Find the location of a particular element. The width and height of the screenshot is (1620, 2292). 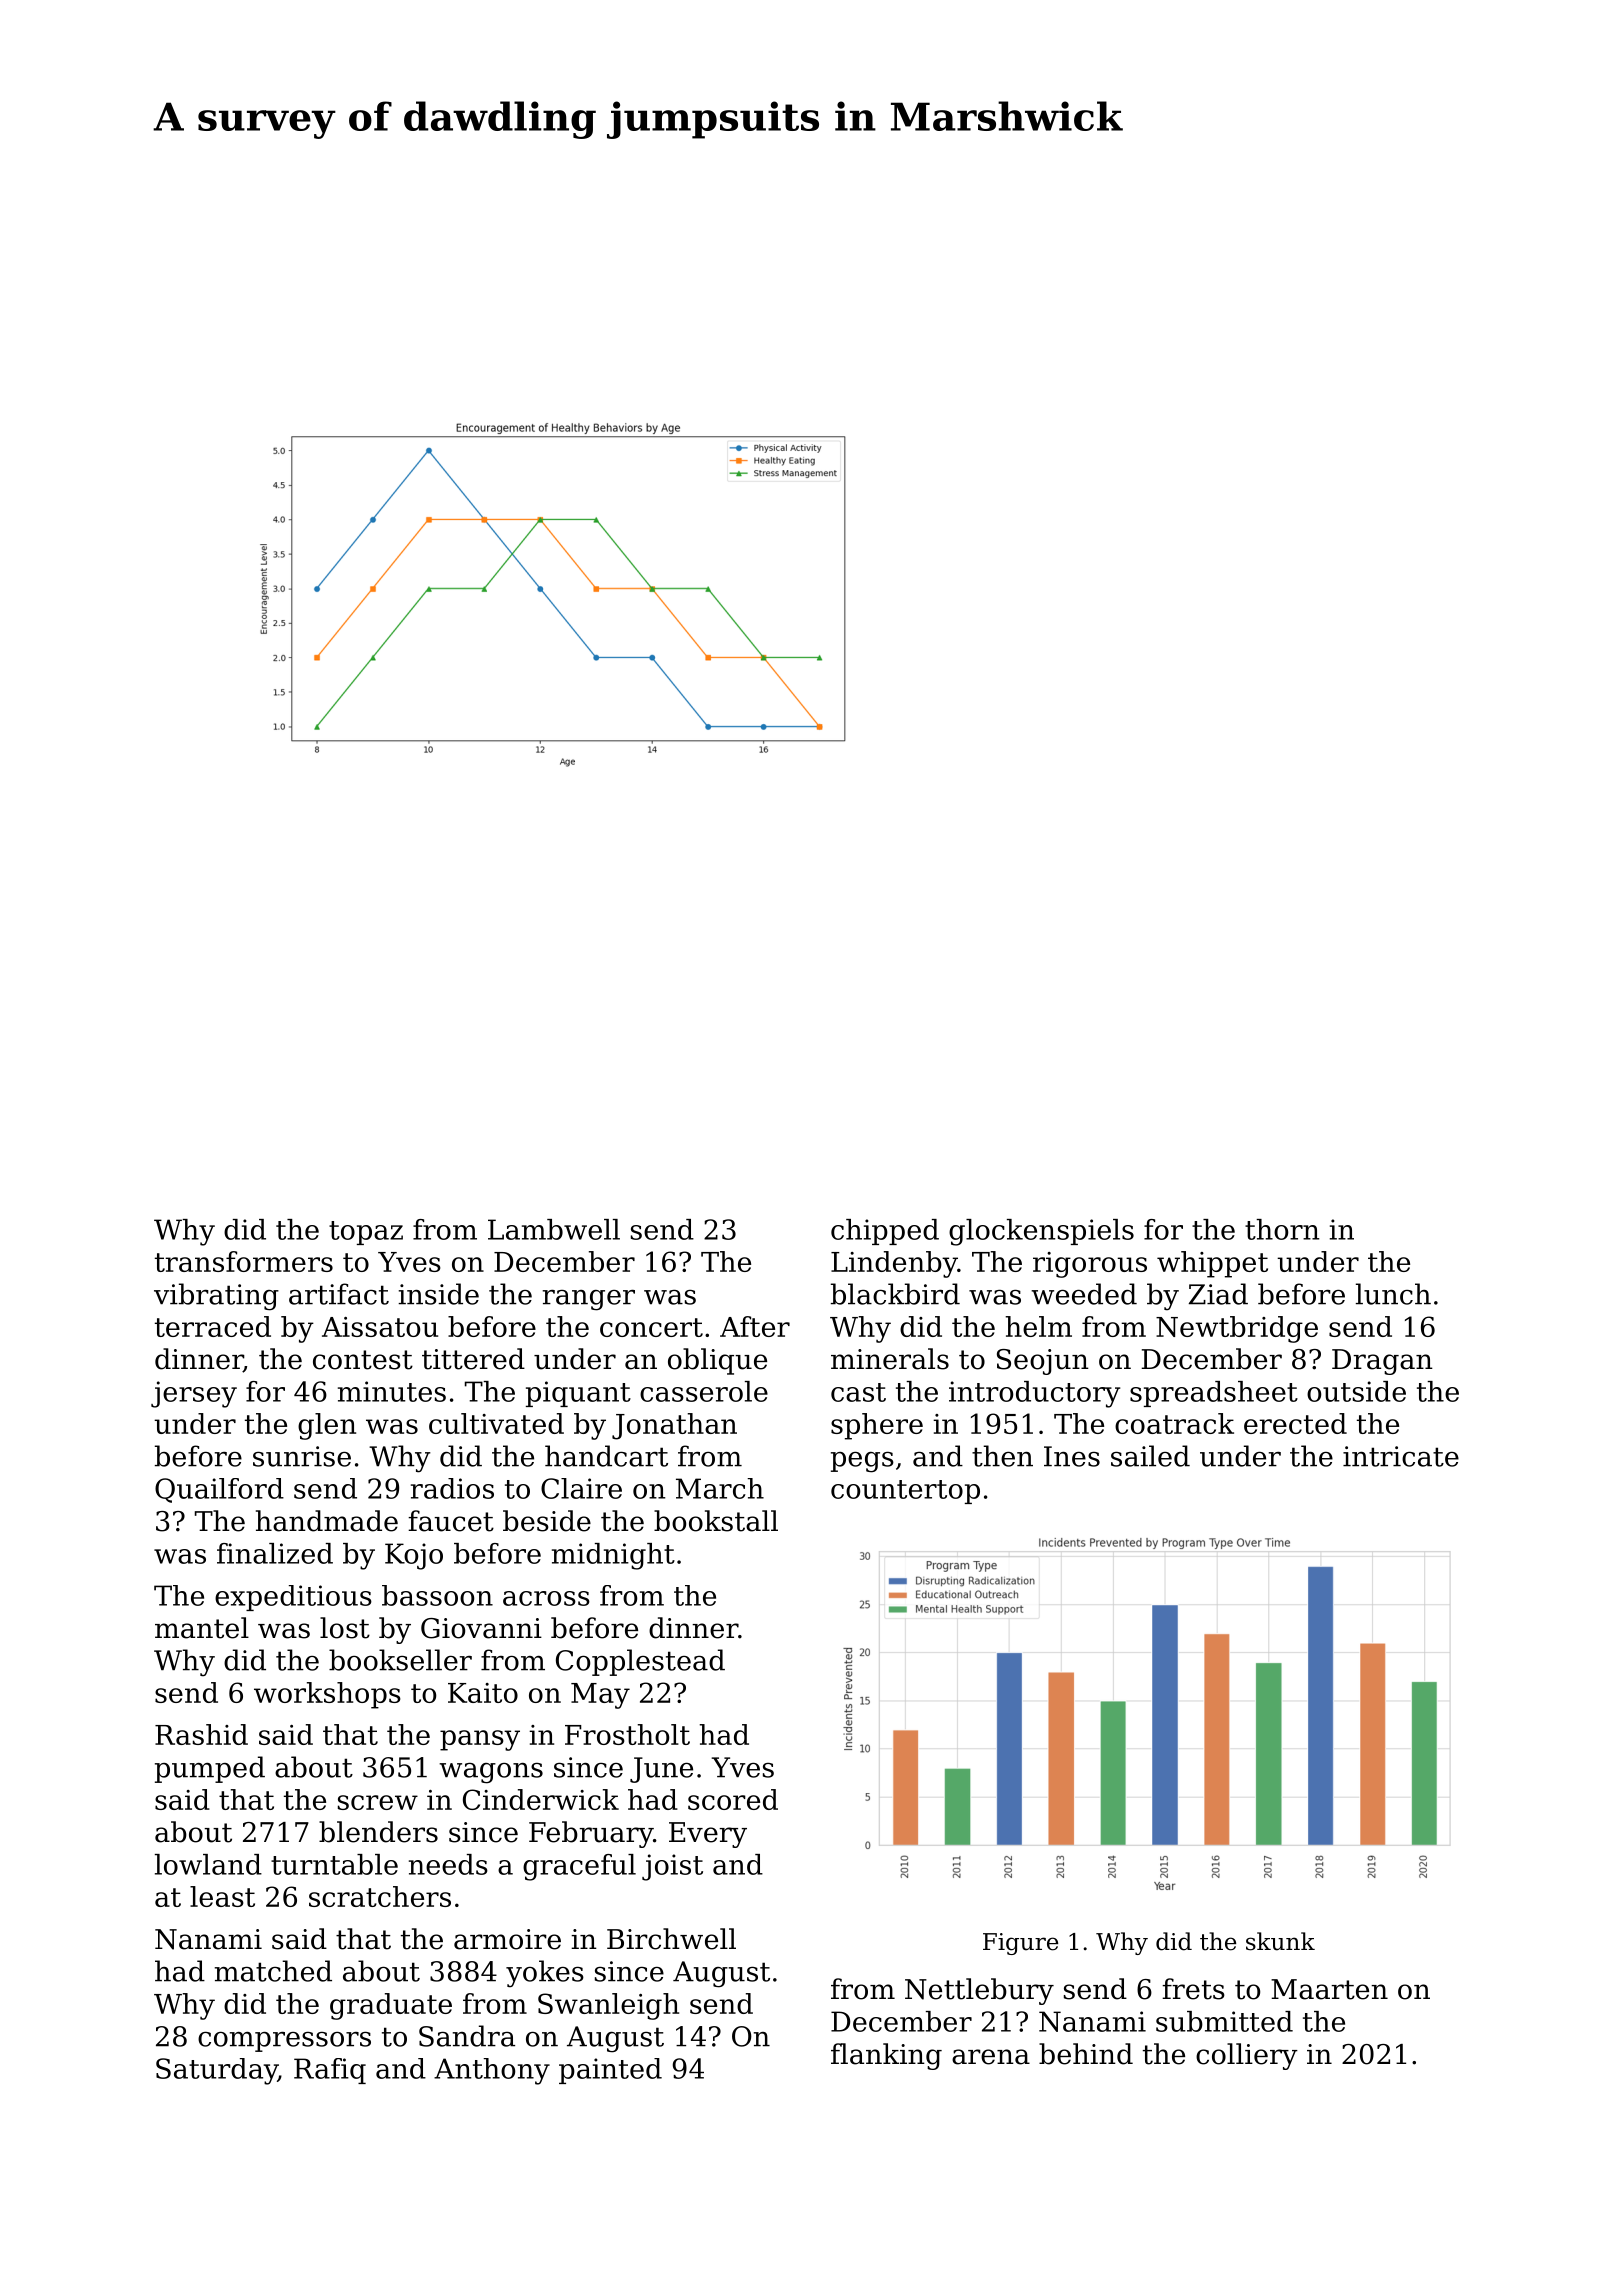

transformers is located at coordinates (244, 1261).
